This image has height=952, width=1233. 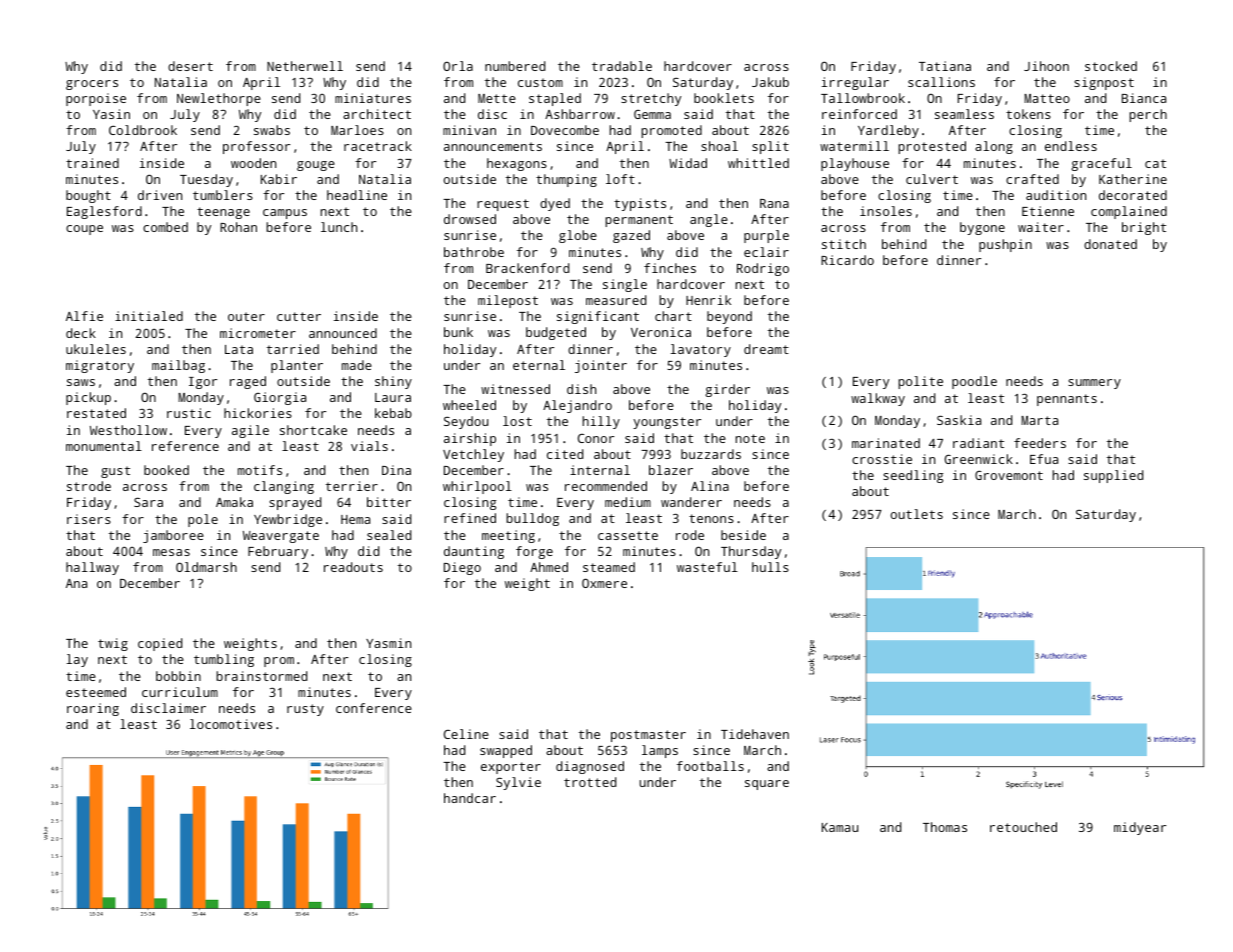 What do you see at coordinates (470, 798) in the image?
I see `handcar` at bounding box center [470, 798].
